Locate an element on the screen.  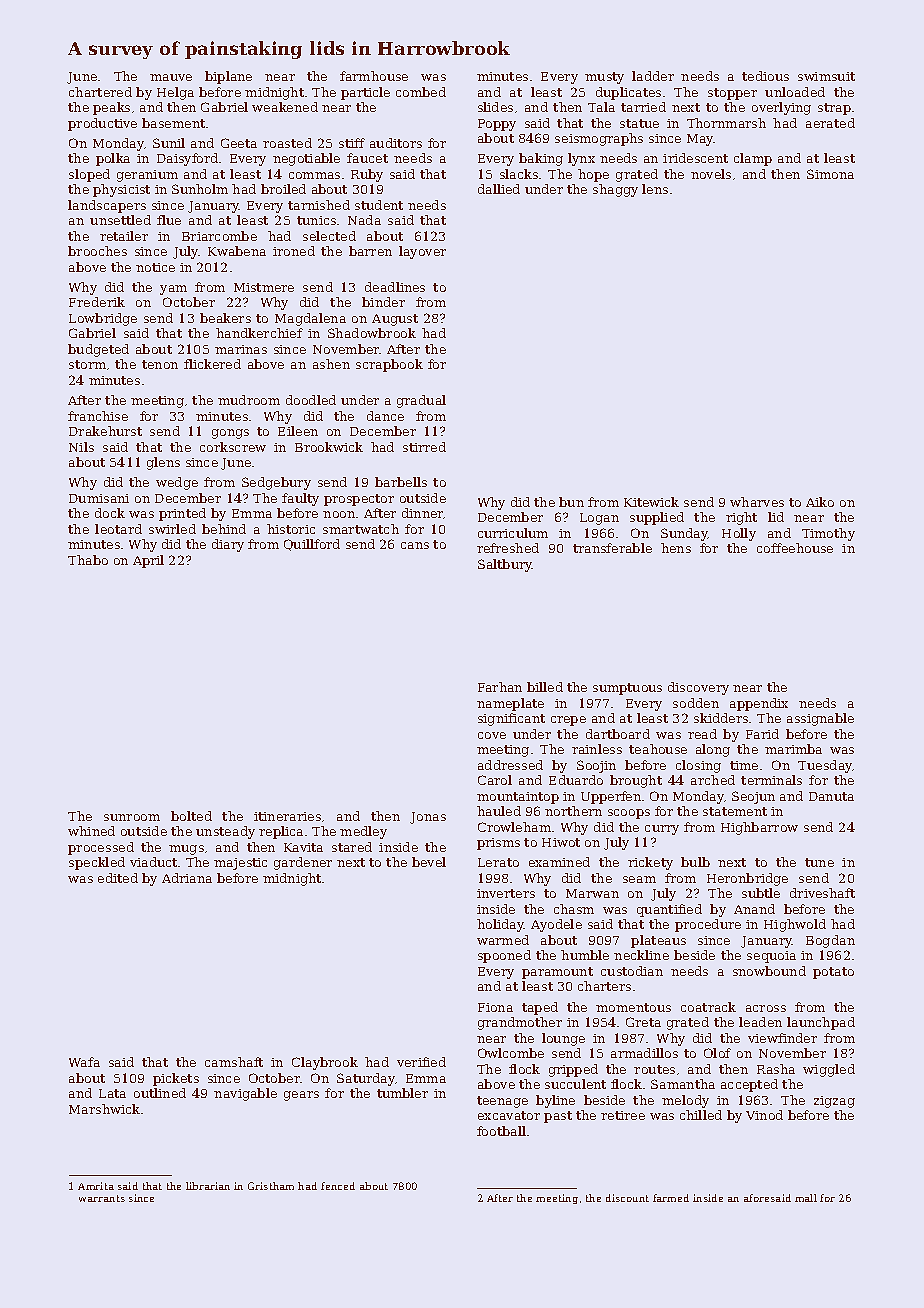
Simona is located at coordinates (830, 174).
